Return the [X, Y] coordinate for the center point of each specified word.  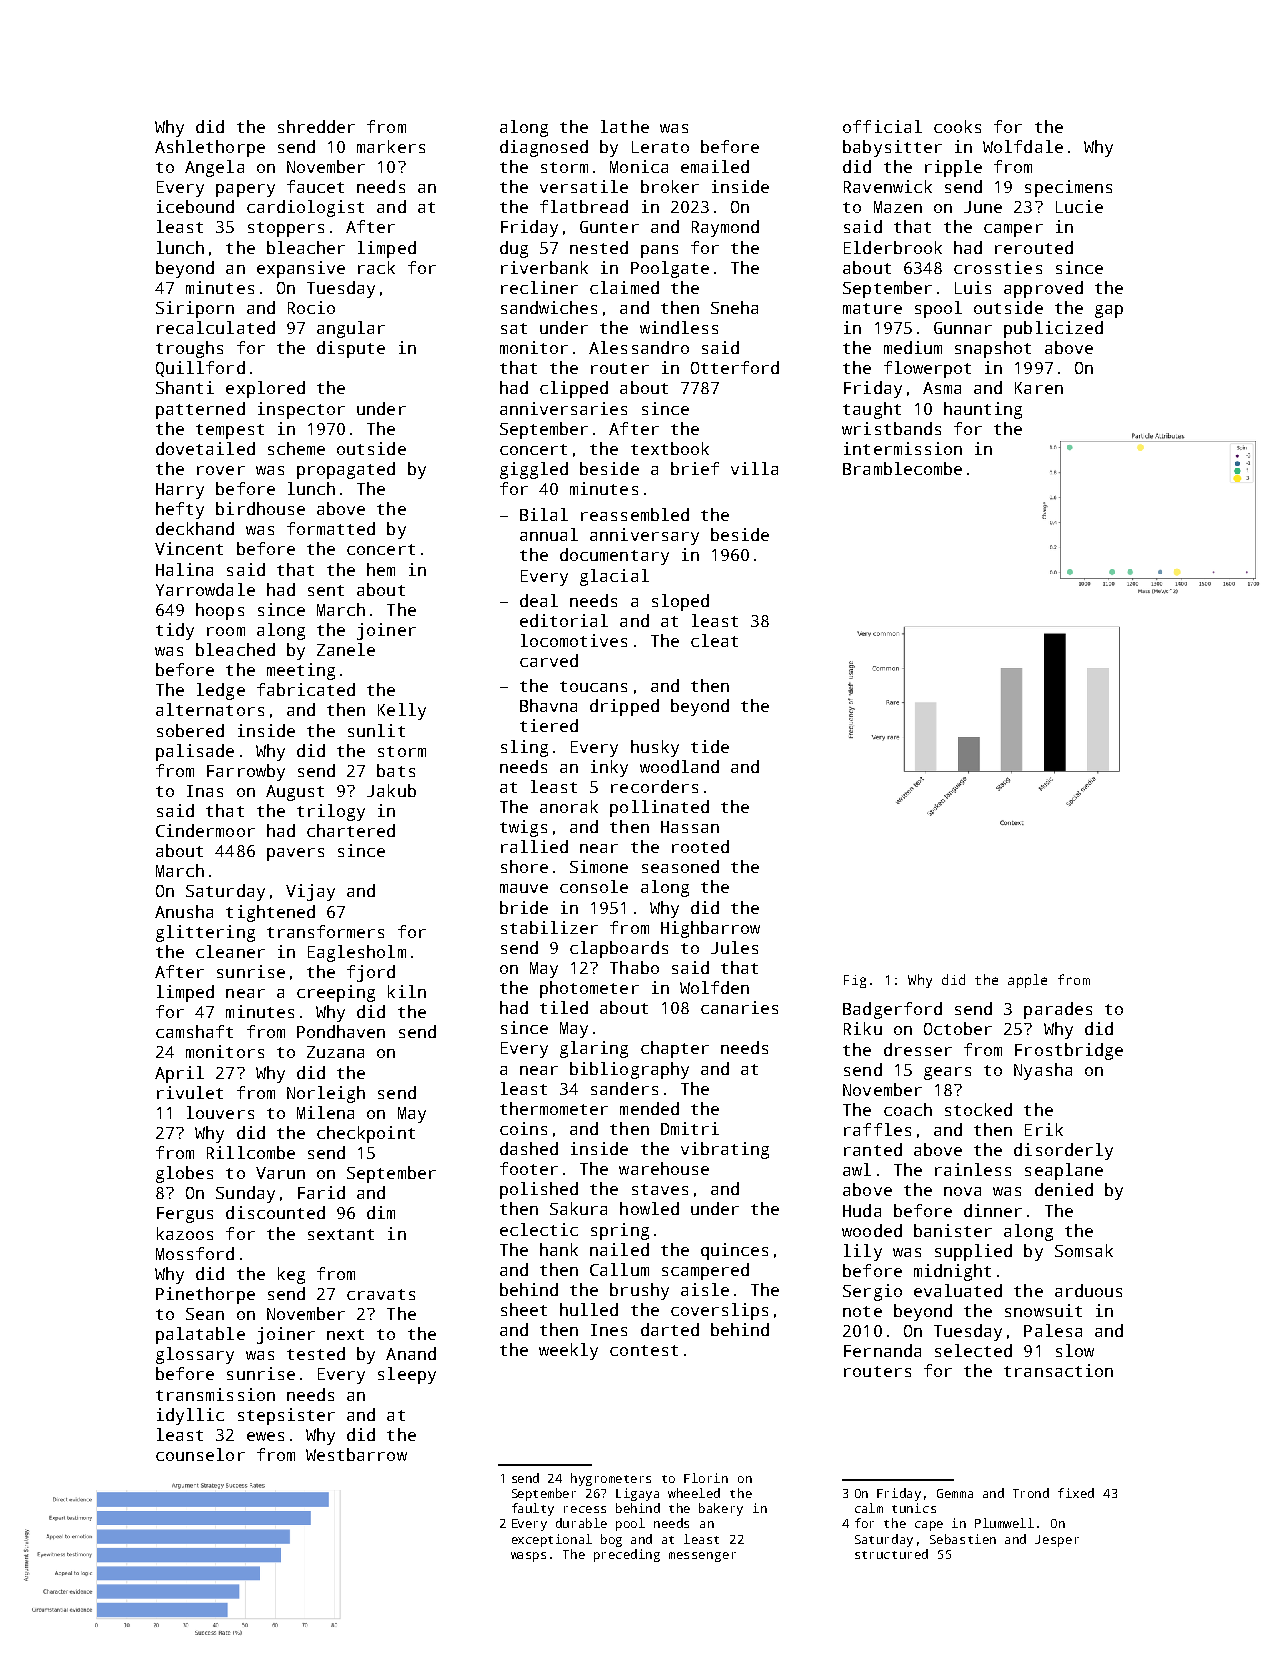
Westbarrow [356, 1454]
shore [524, 866]
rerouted [1034, 247]
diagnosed [544, 148]
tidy [175, 631]
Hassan [690, 827]
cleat [714, 640]
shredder [316, 126]
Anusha [184, 911]
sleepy [407, 1375]
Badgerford [892, 1010]
